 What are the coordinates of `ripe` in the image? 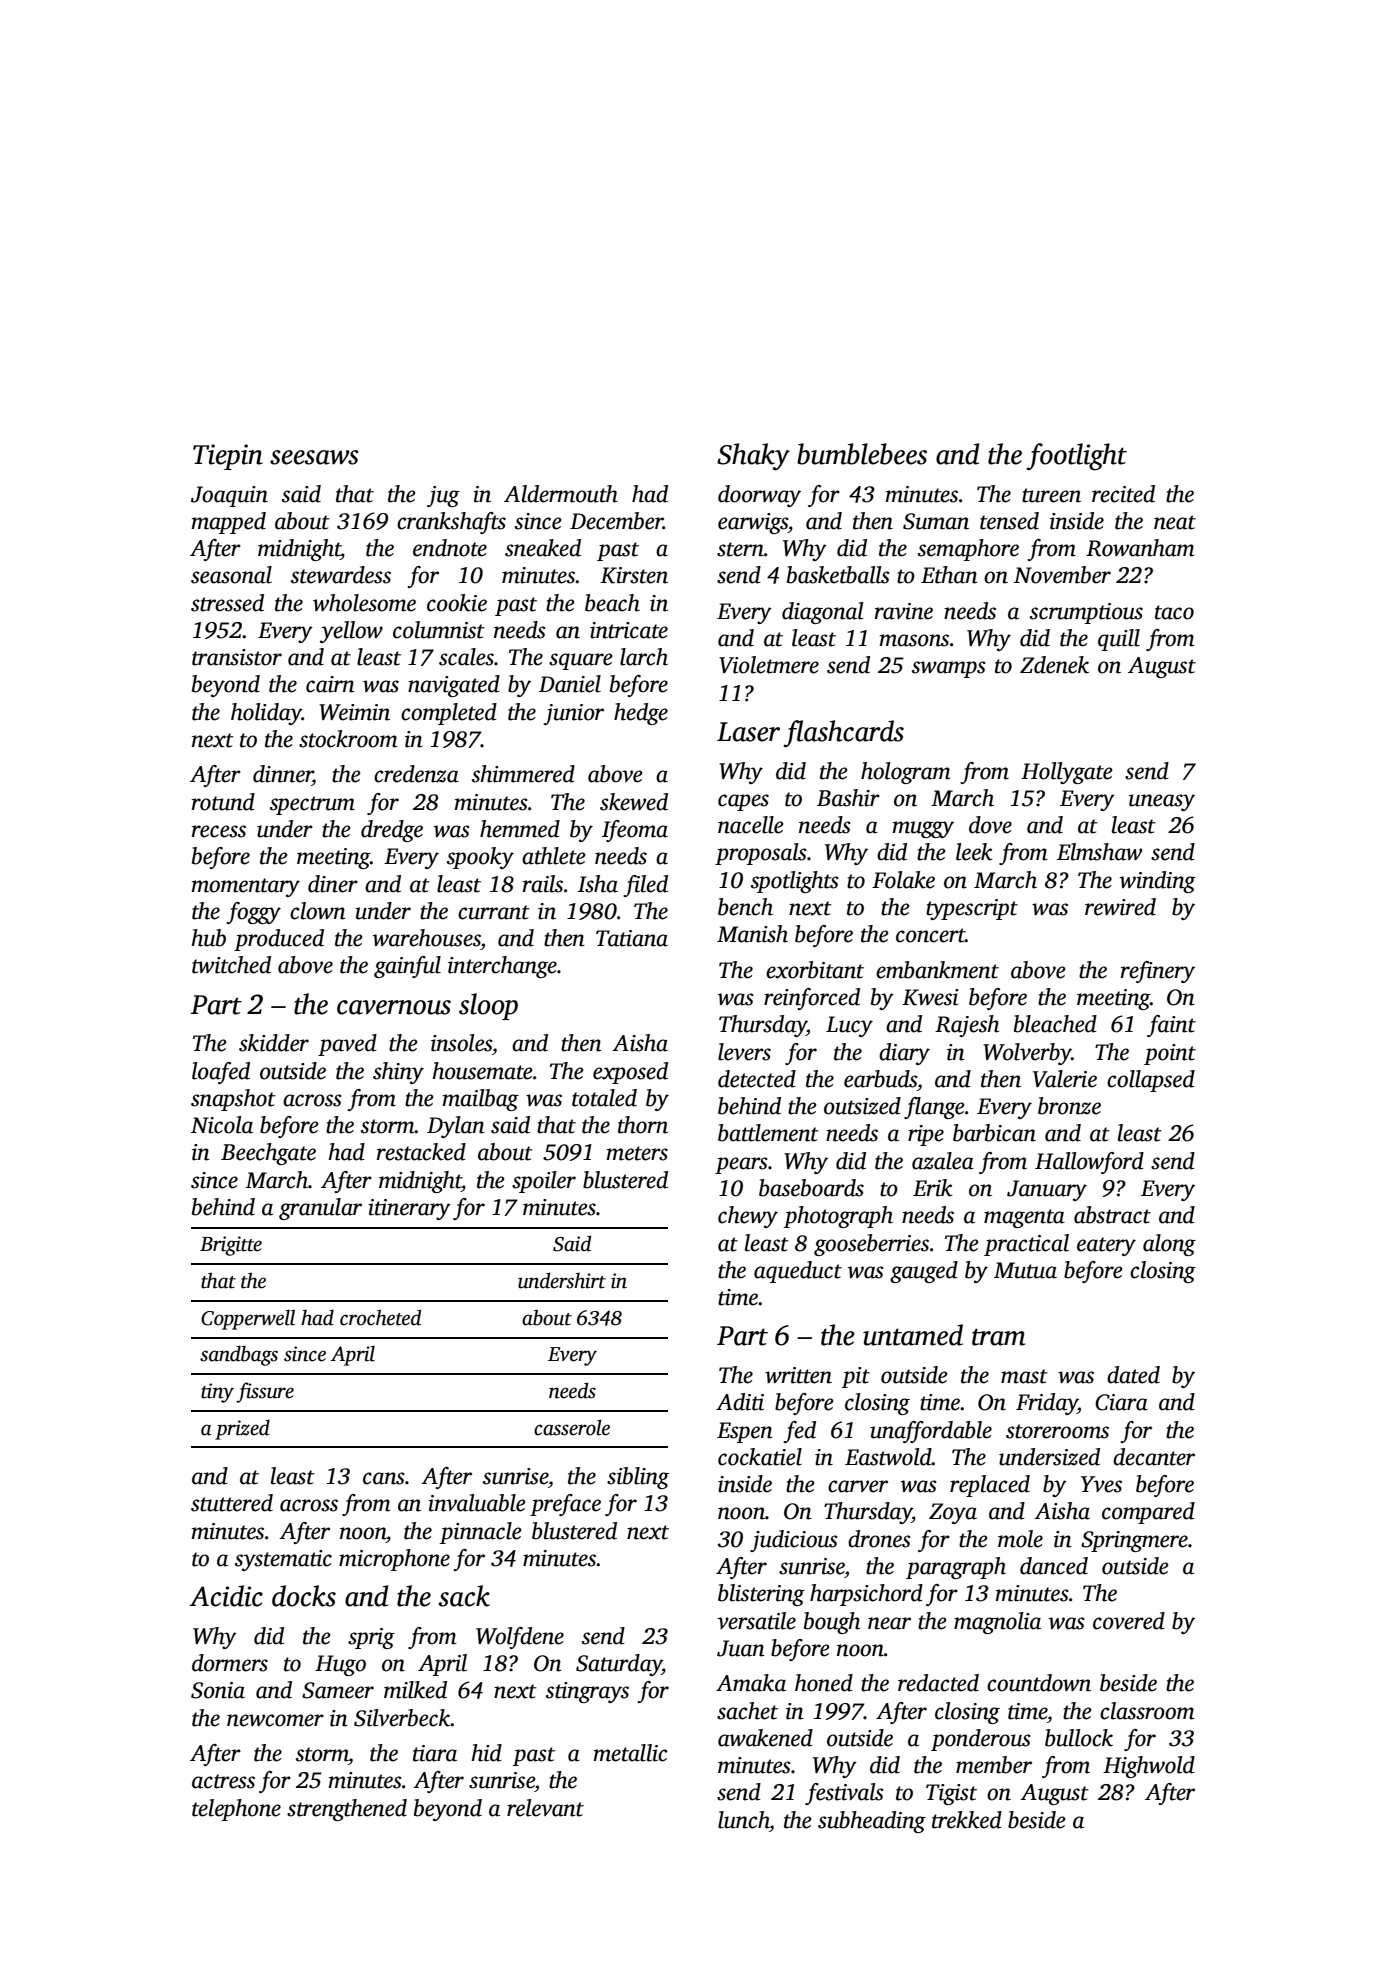 It's located at (926, 1135).
